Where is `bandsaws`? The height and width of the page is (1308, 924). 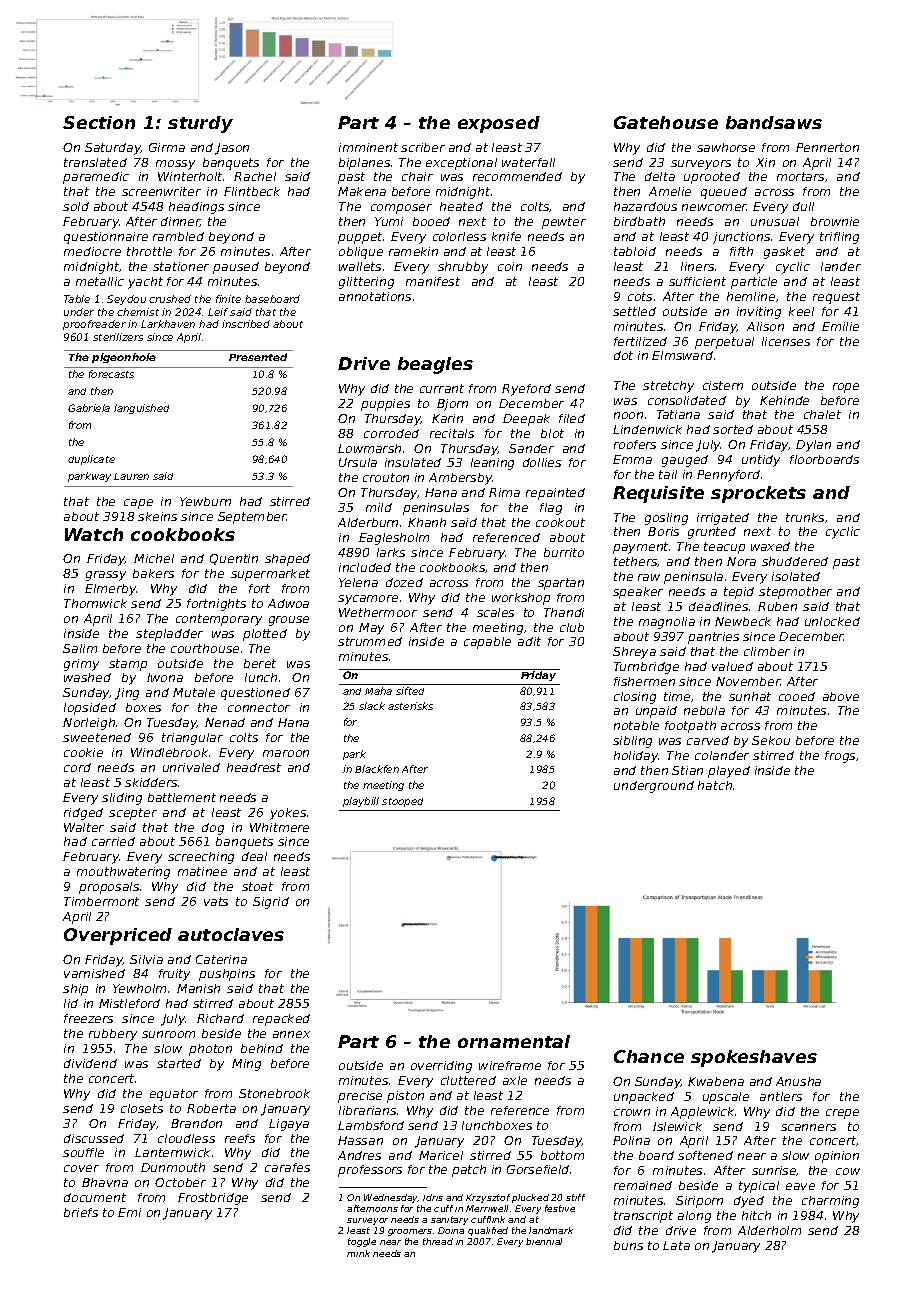
bandsaws is located at coordinates (774, 122).
